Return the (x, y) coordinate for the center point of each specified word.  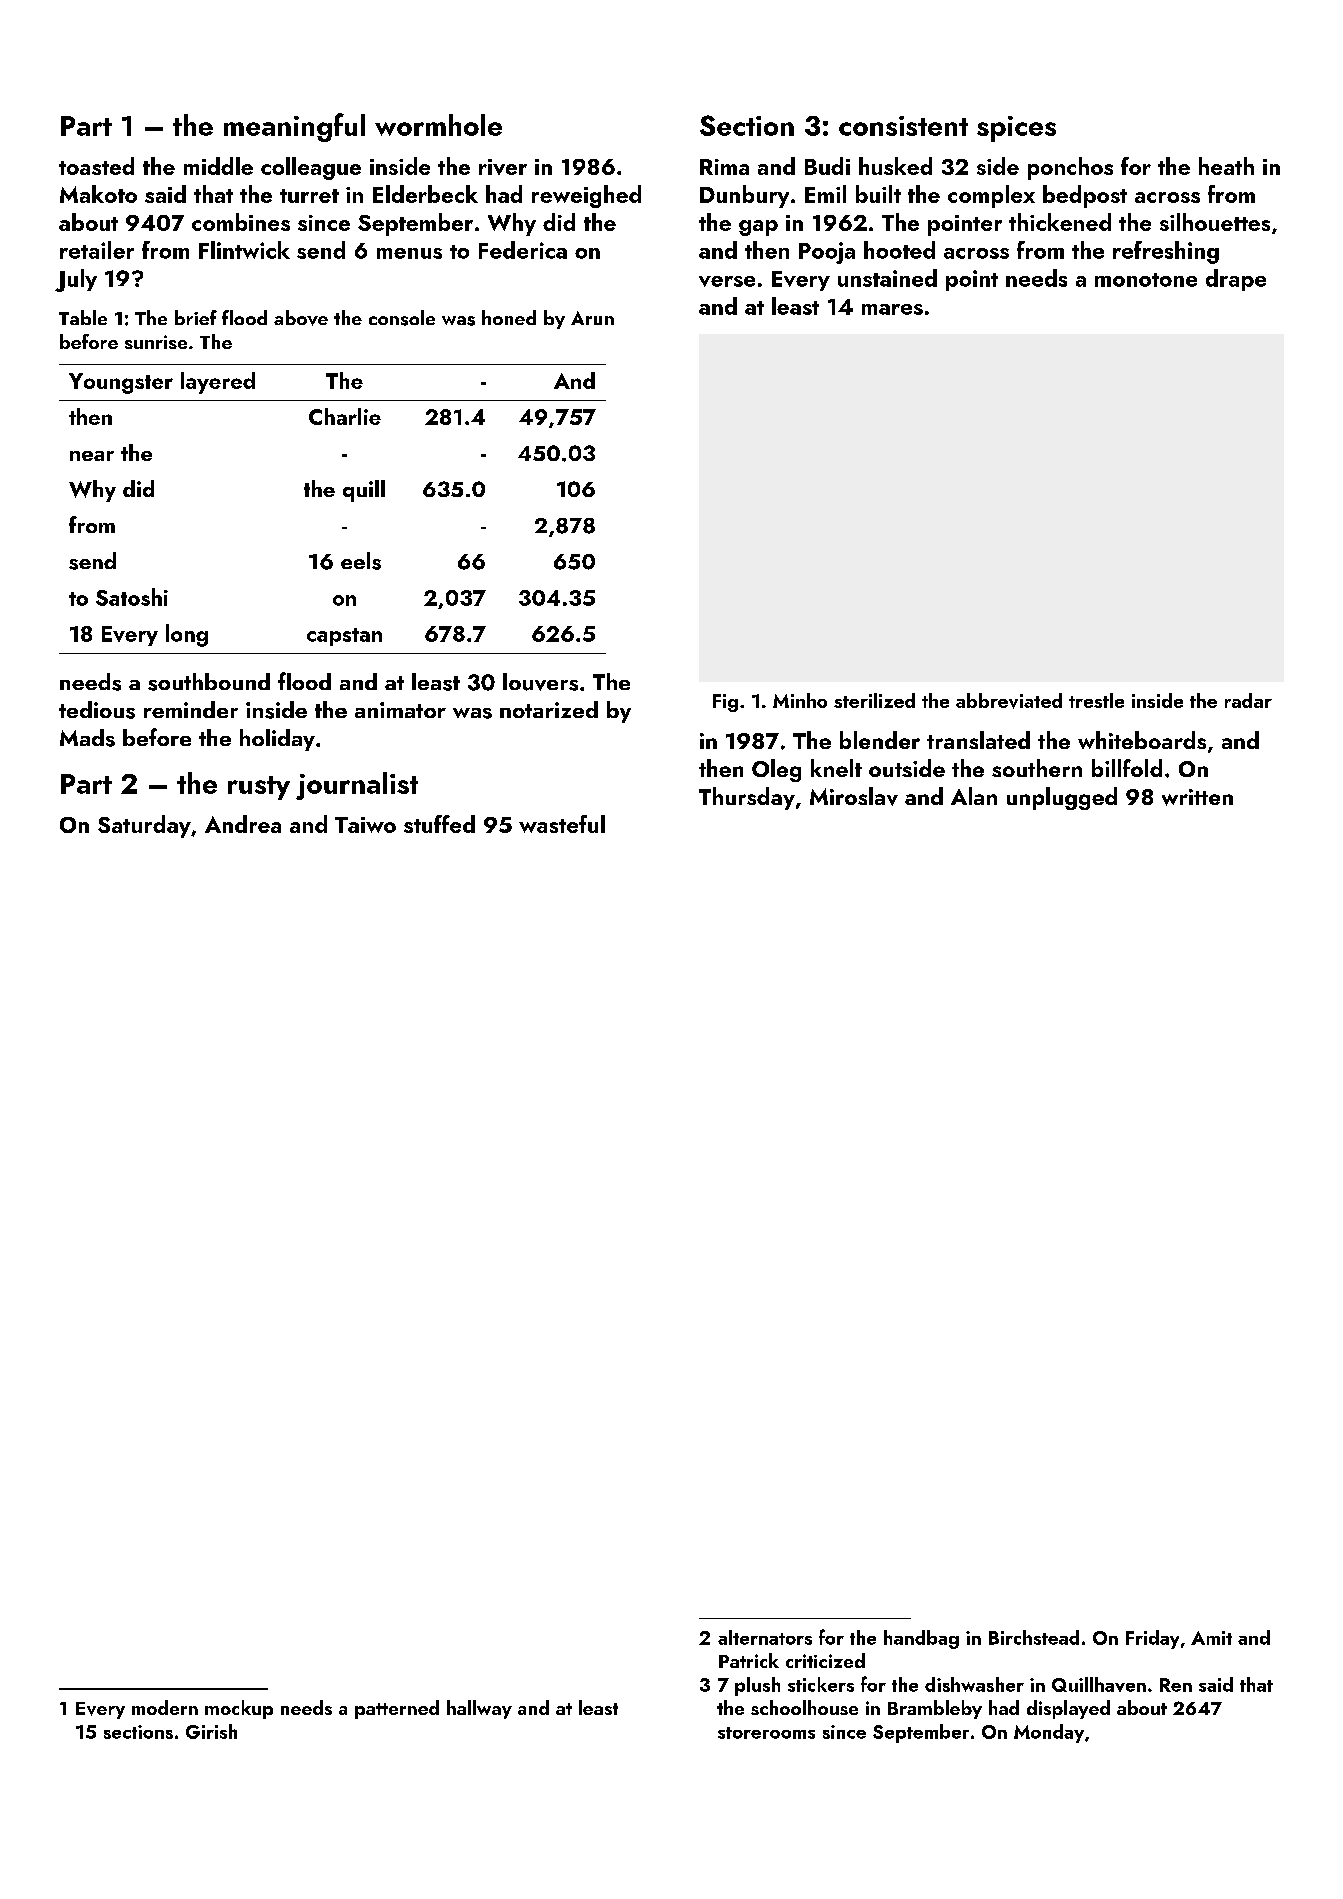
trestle (1096, 700)
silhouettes (1215, 222)
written (1197, 797)
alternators (765, 1637)
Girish (211, 1731)
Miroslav (854, 796)
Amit (1211, 1638)
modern (165, 1707)
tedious (97, 710)
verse (727, 281)
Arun (592, 318)
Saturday (144, 826)
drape (1236, 280)
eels (361, 561)
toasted (96, 166)
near (92, 456)
